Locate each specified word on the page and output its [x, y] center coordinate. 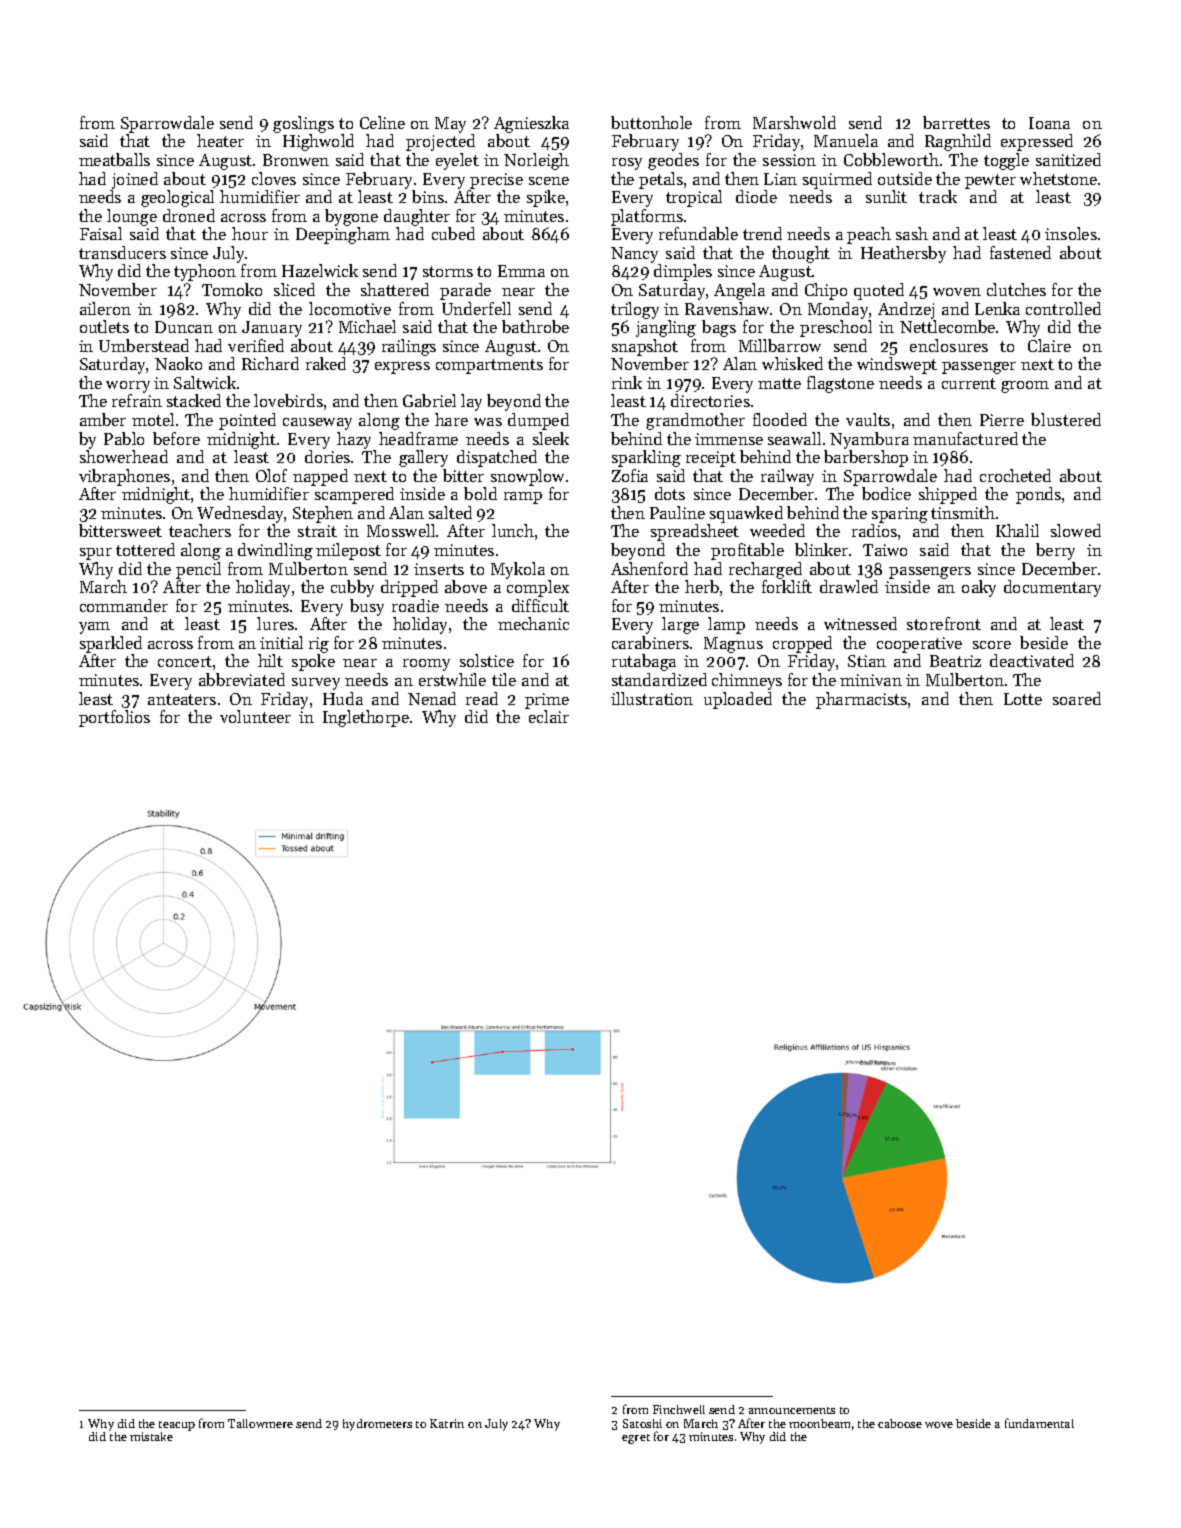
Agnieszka [531, 124]
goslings [303, 124]
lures [275, 623]
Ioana [1049, 123]
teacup [177, 1426]
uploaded [738, 700]
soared [1077, 698]
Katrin [447, 1423]
